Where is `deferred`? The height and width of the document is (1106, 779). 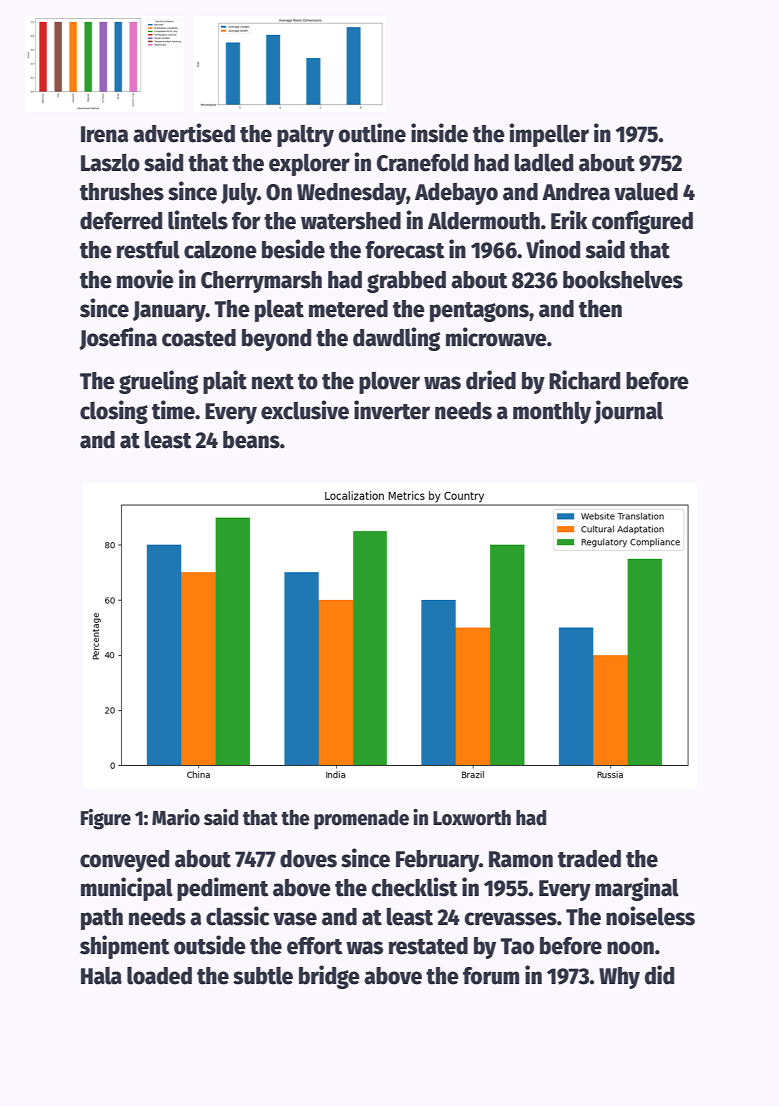 deferred is located at coordinates (121, 221).
